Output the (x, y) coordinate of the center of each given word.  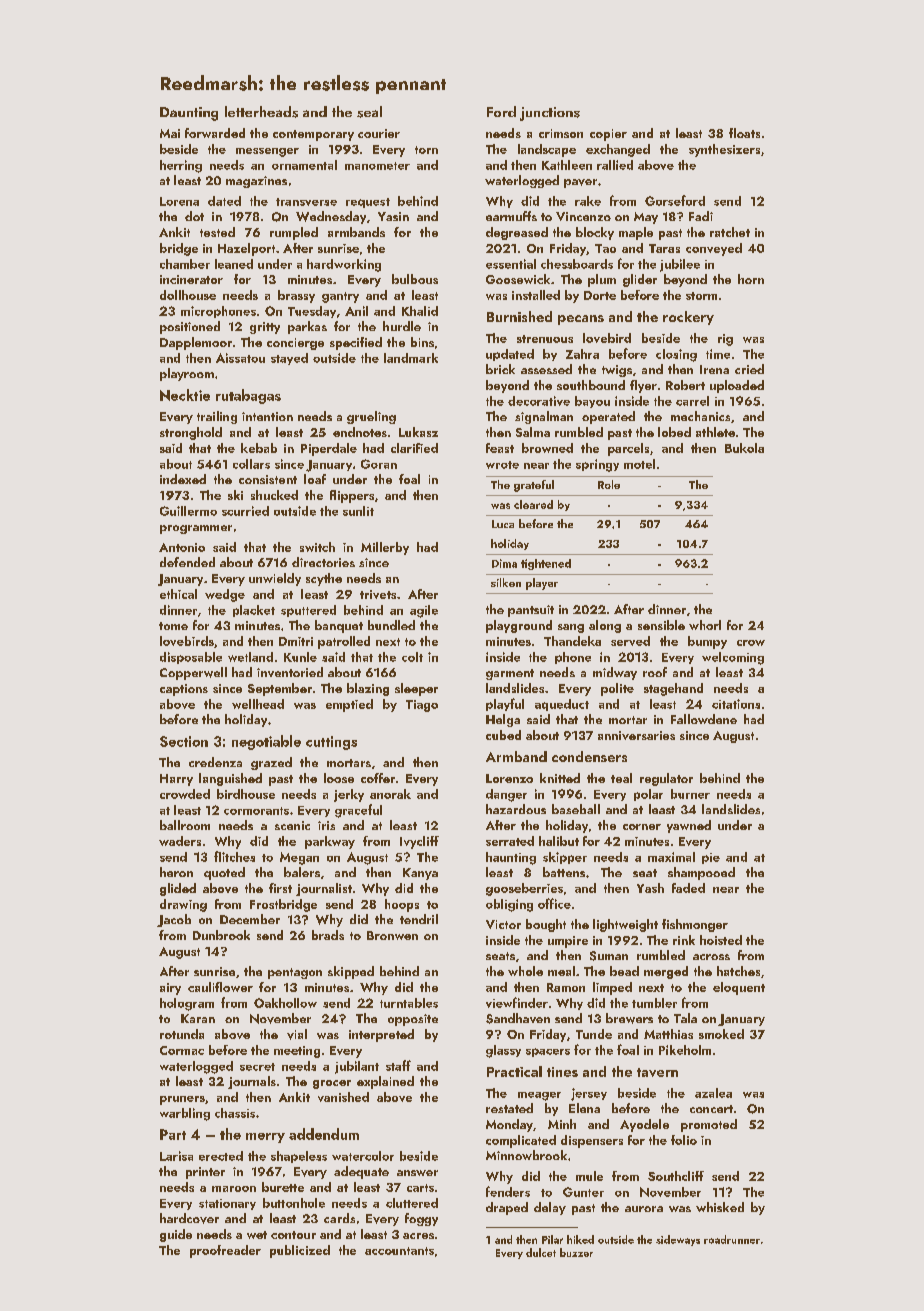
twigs (617, 371)
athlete (715, 432)
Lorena (179, 201)
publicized (300, 1251)
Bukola (744, 448)
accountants (399, 1251)
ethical (178, 594)
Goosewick (518, 279)
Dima (504, 563)
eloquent (739, 988)
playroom (187, 374)
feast (500, 448)
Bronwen (392, 935)
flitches (234, 856)
